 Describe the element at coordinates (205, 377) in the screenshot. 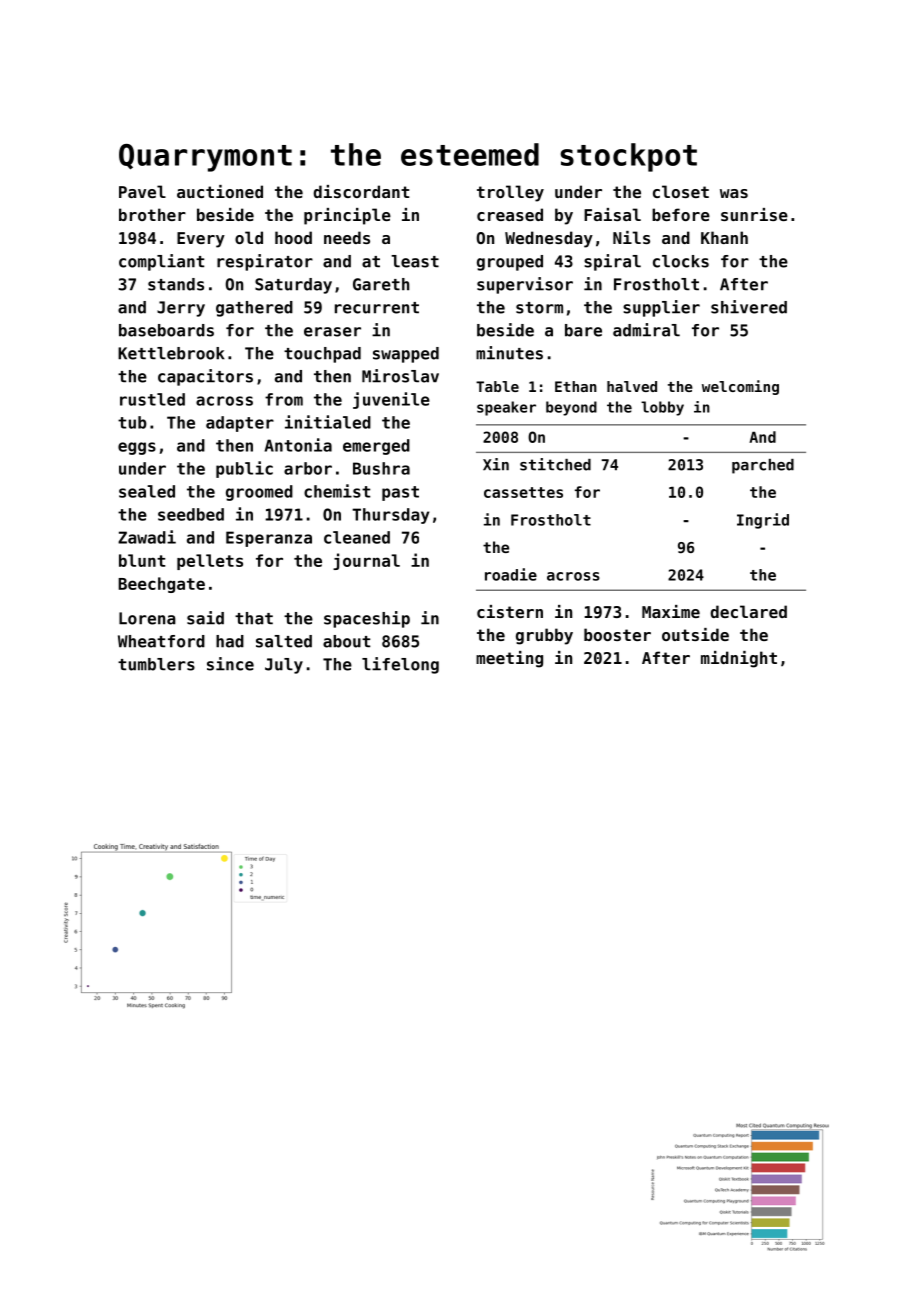

I see `capacitors` at that location.
